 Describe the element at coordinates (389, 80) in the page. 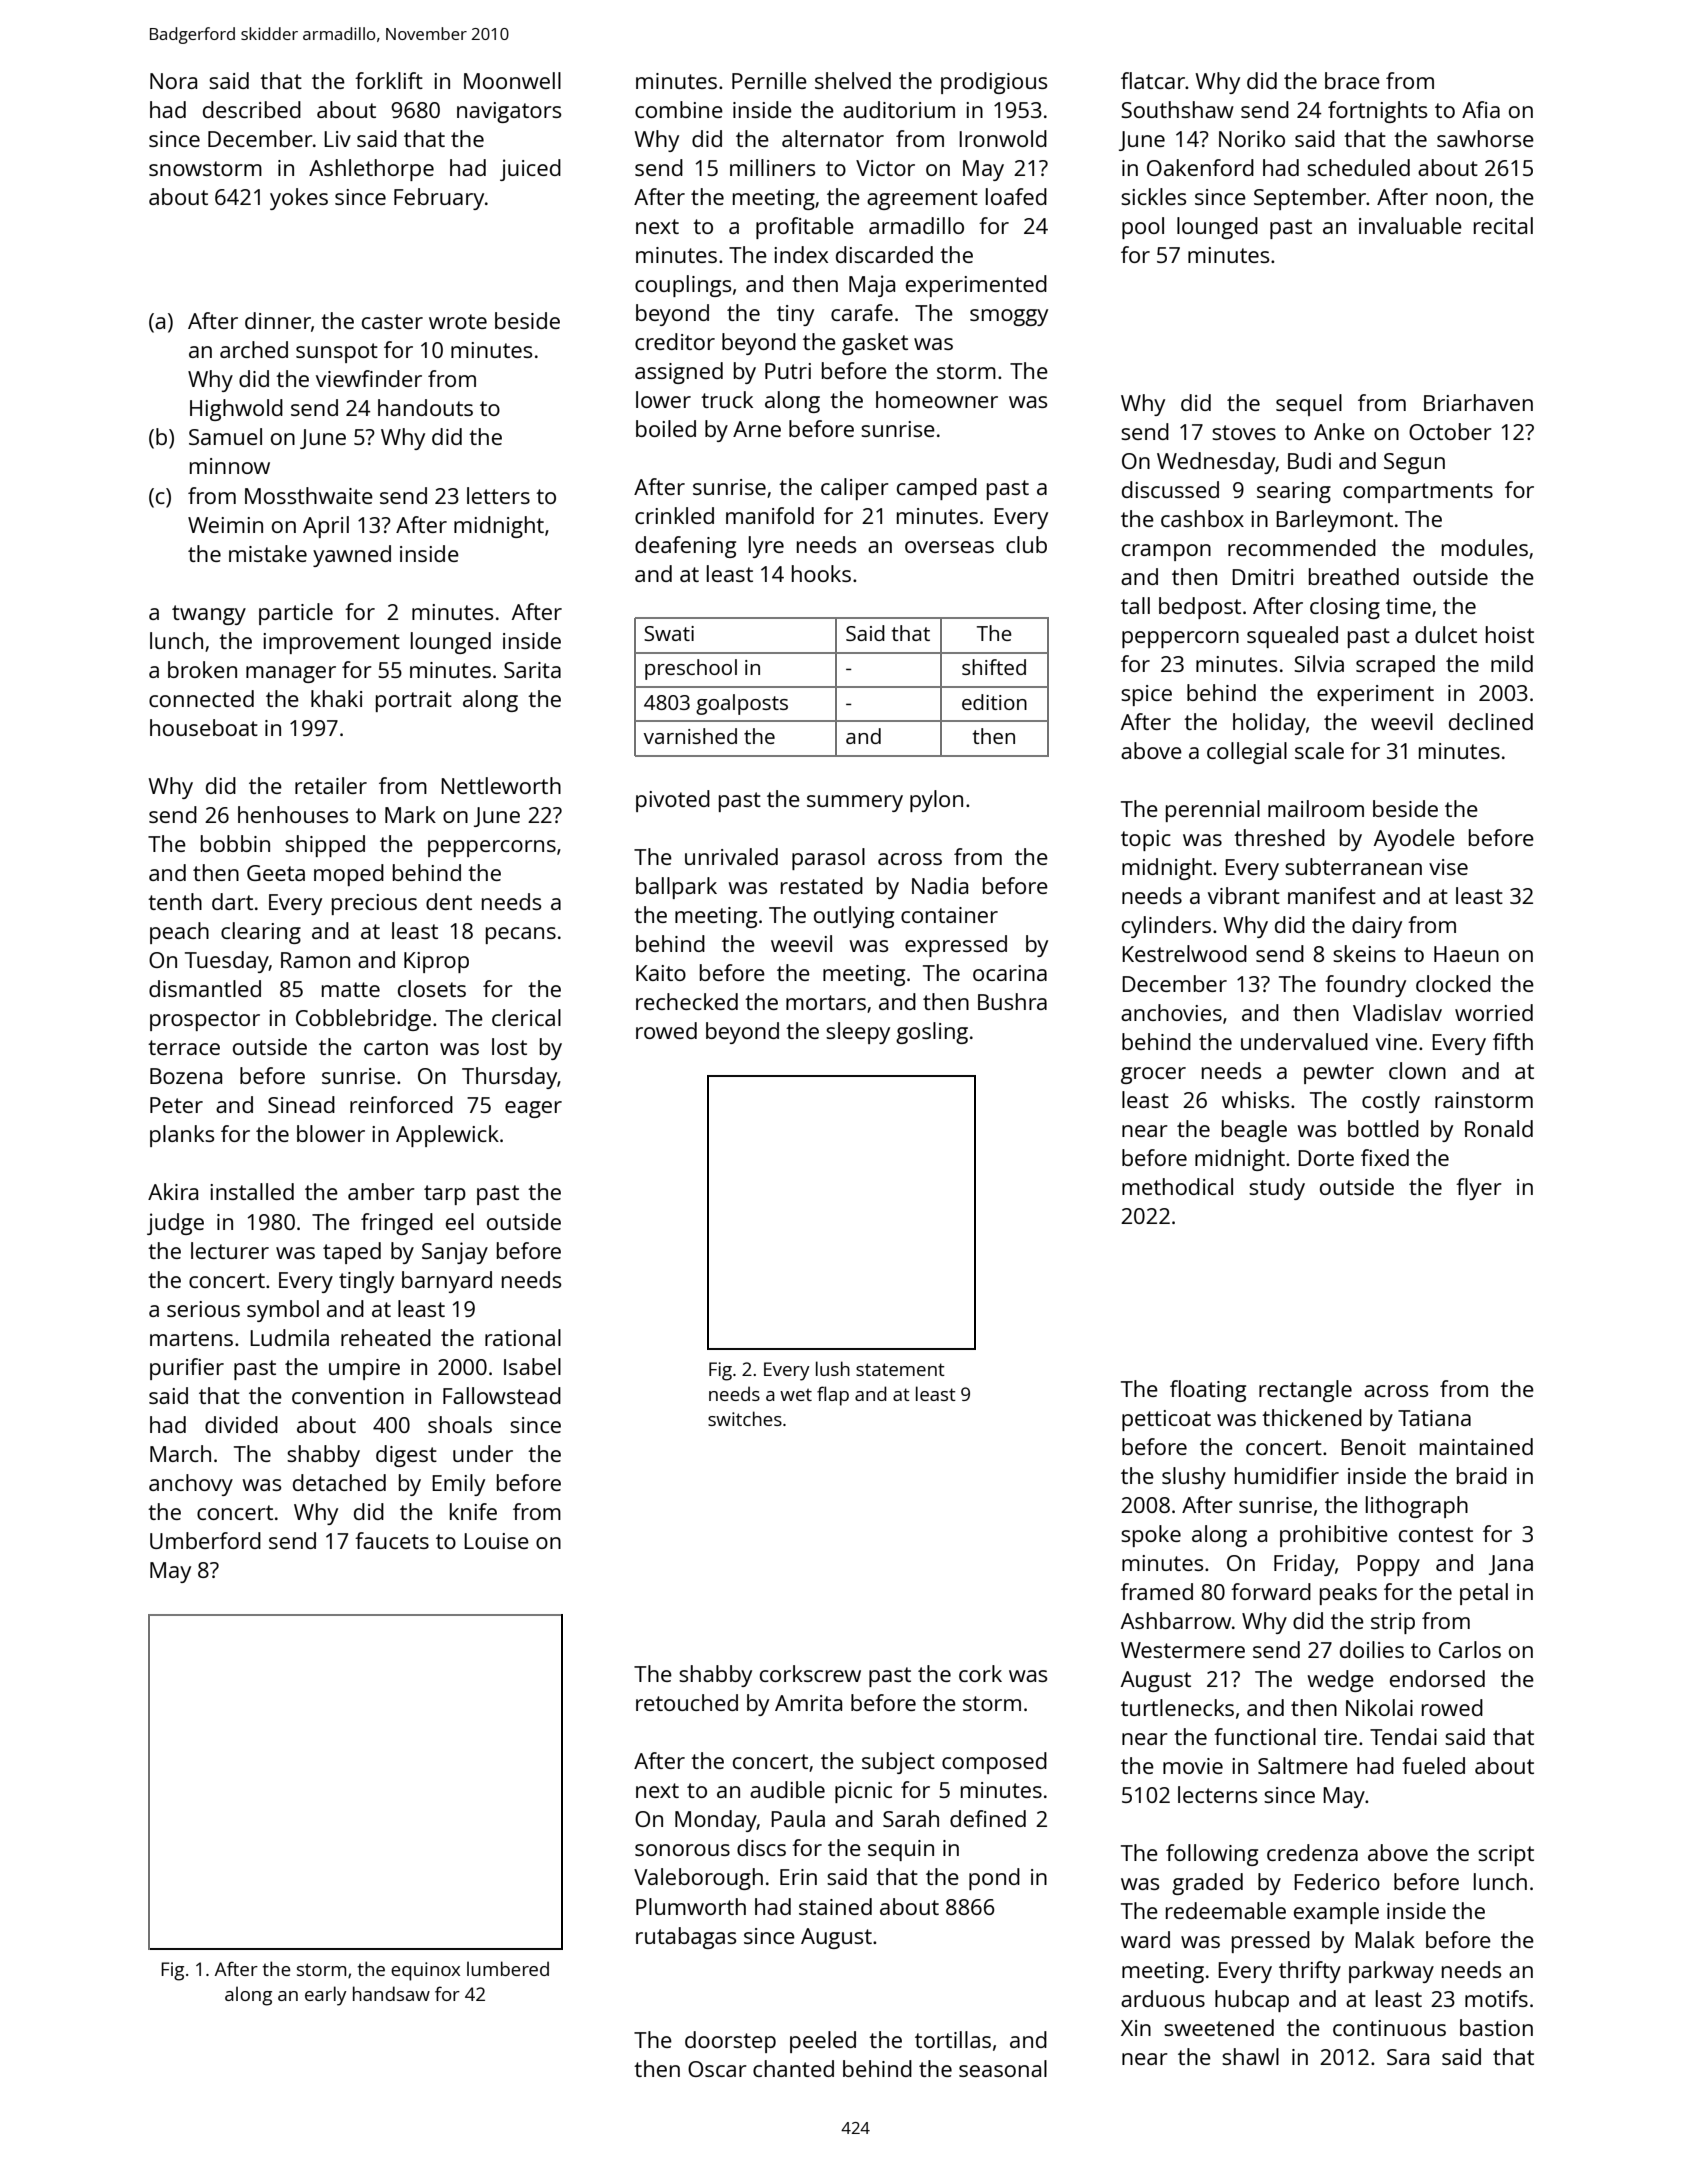

I see `forklift` at that location.
